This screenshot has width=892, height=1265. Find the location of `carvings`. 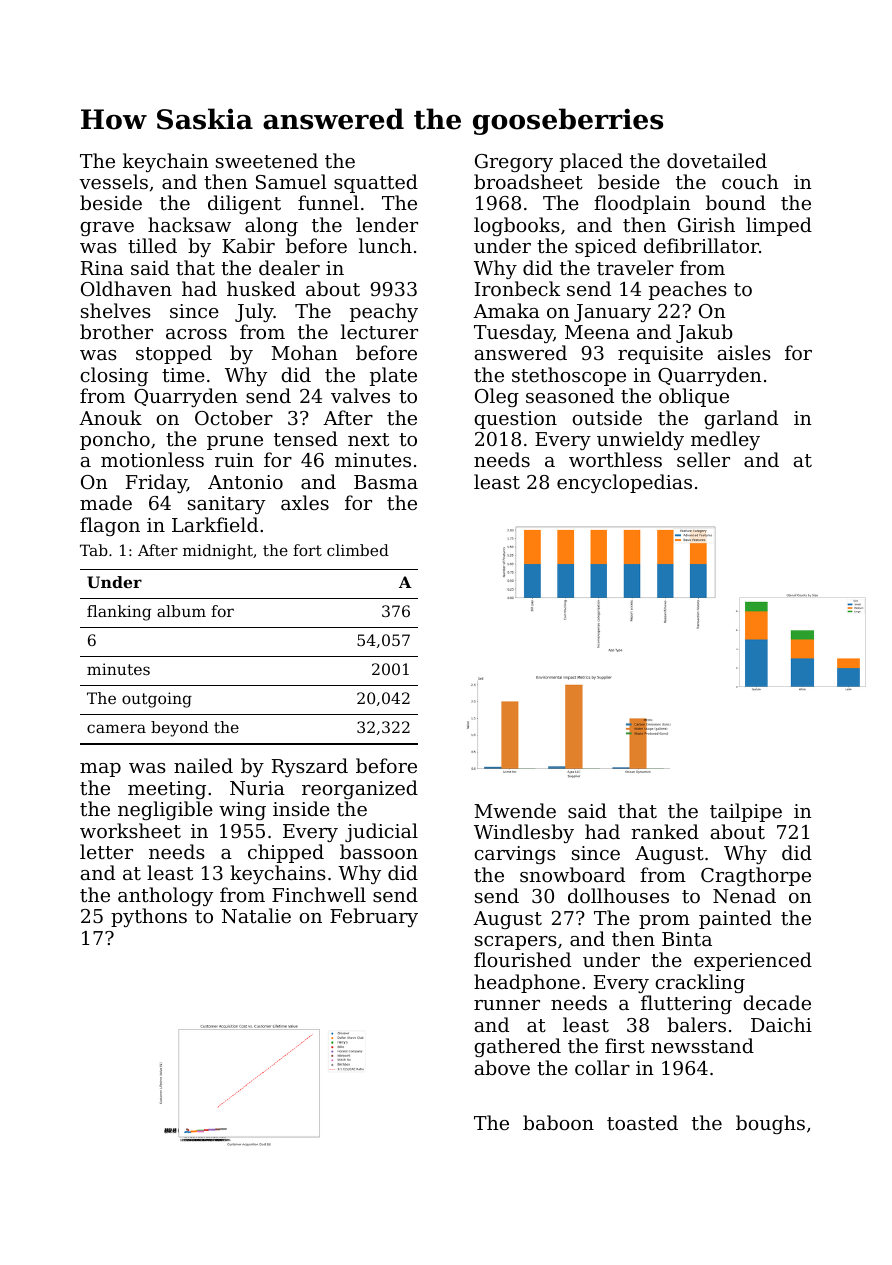

carvings is located at coordinates (515, 855).
